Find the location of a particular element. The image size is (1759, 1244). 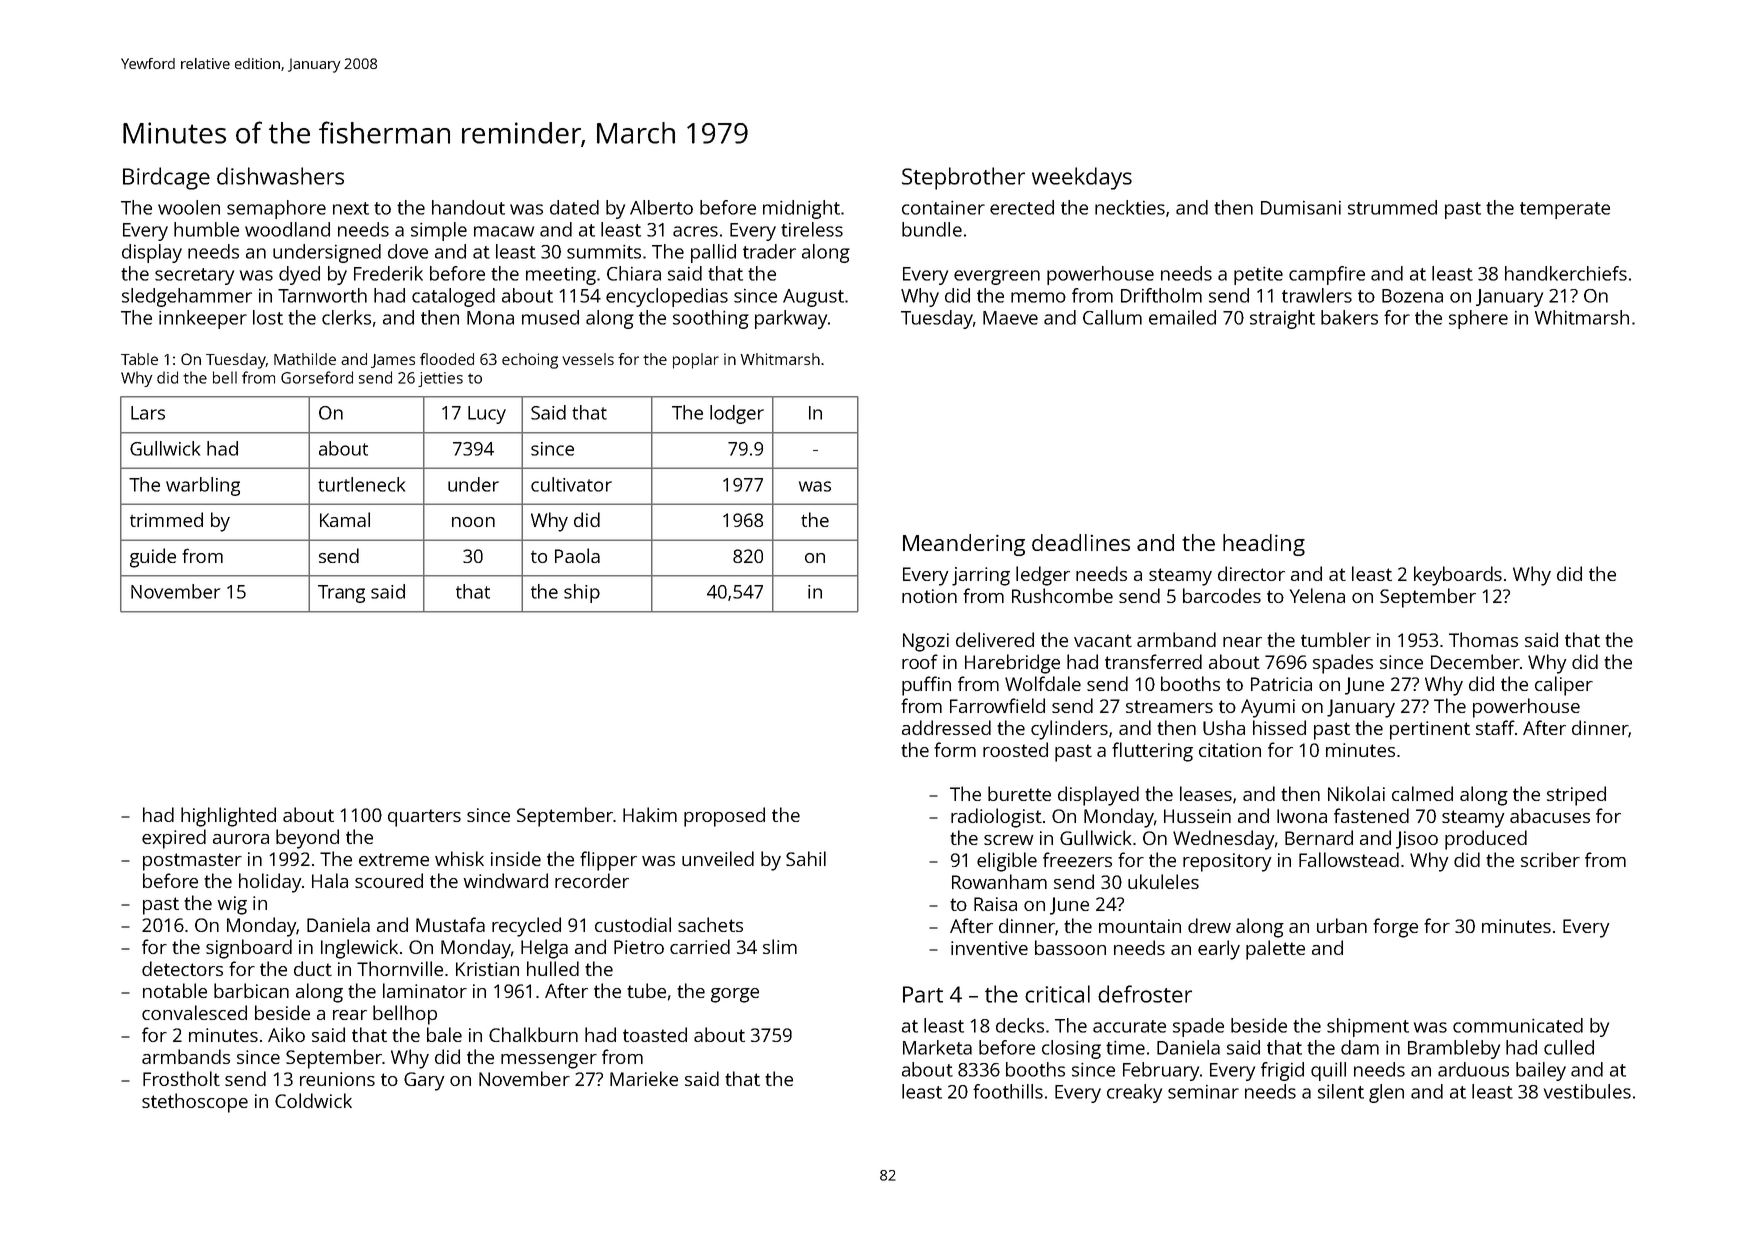

December is located at coordinates (1475, 661).
